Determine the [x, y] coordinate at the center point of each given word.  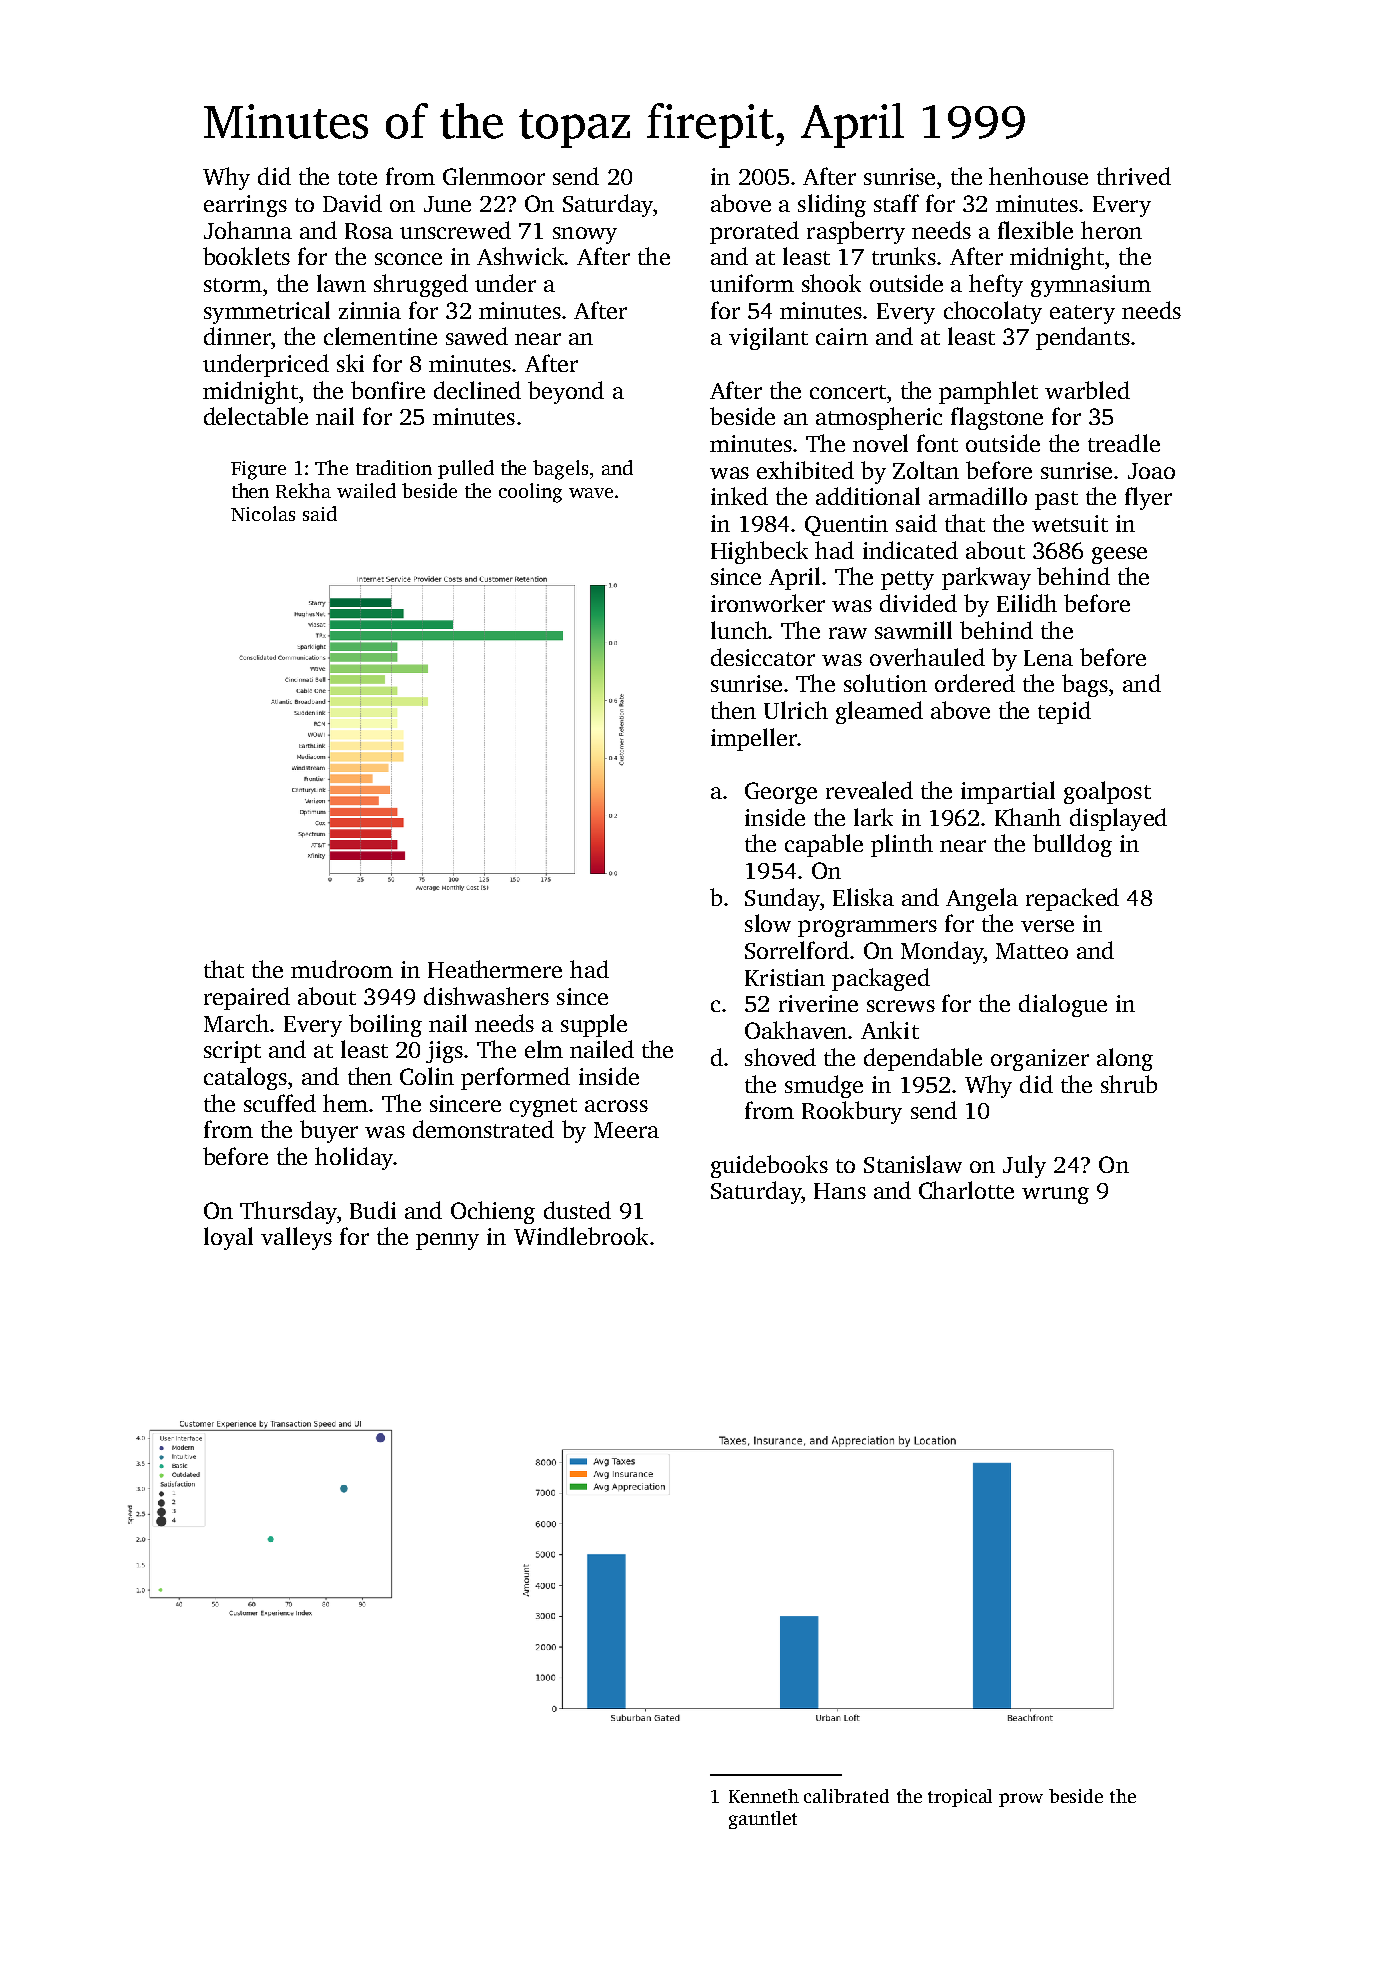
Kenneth [764, 1796]
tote [357, 178]
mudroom [342, 969]
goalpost [1107, 792]
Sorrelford [797, 950]
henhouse [1038, 176]
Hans [840, 1191]
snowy [585, 235]
